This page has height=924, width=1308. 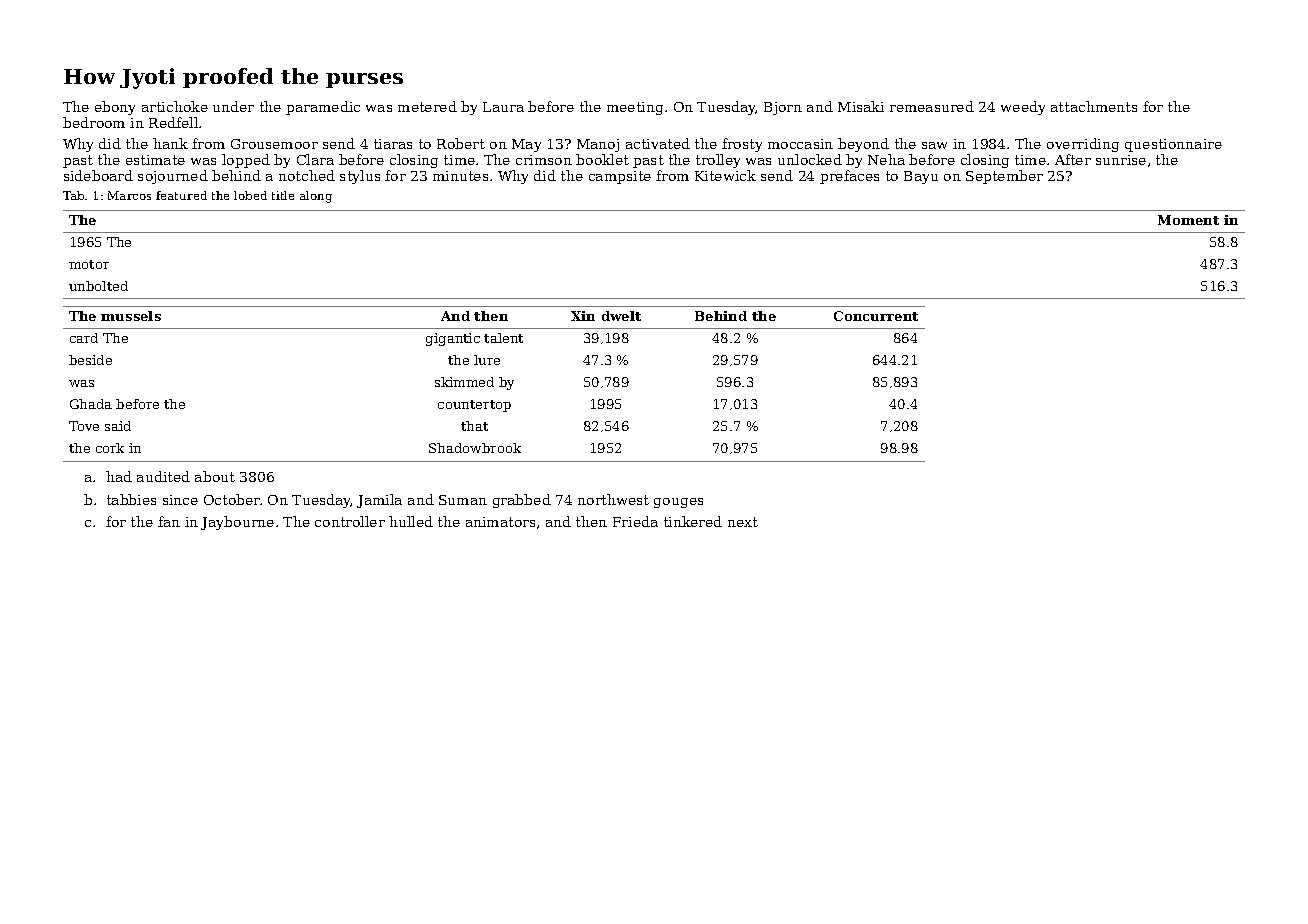 What do you see at coordinates (487, 360) in the page?
I see `lure` at bounding box center [487, 360].
